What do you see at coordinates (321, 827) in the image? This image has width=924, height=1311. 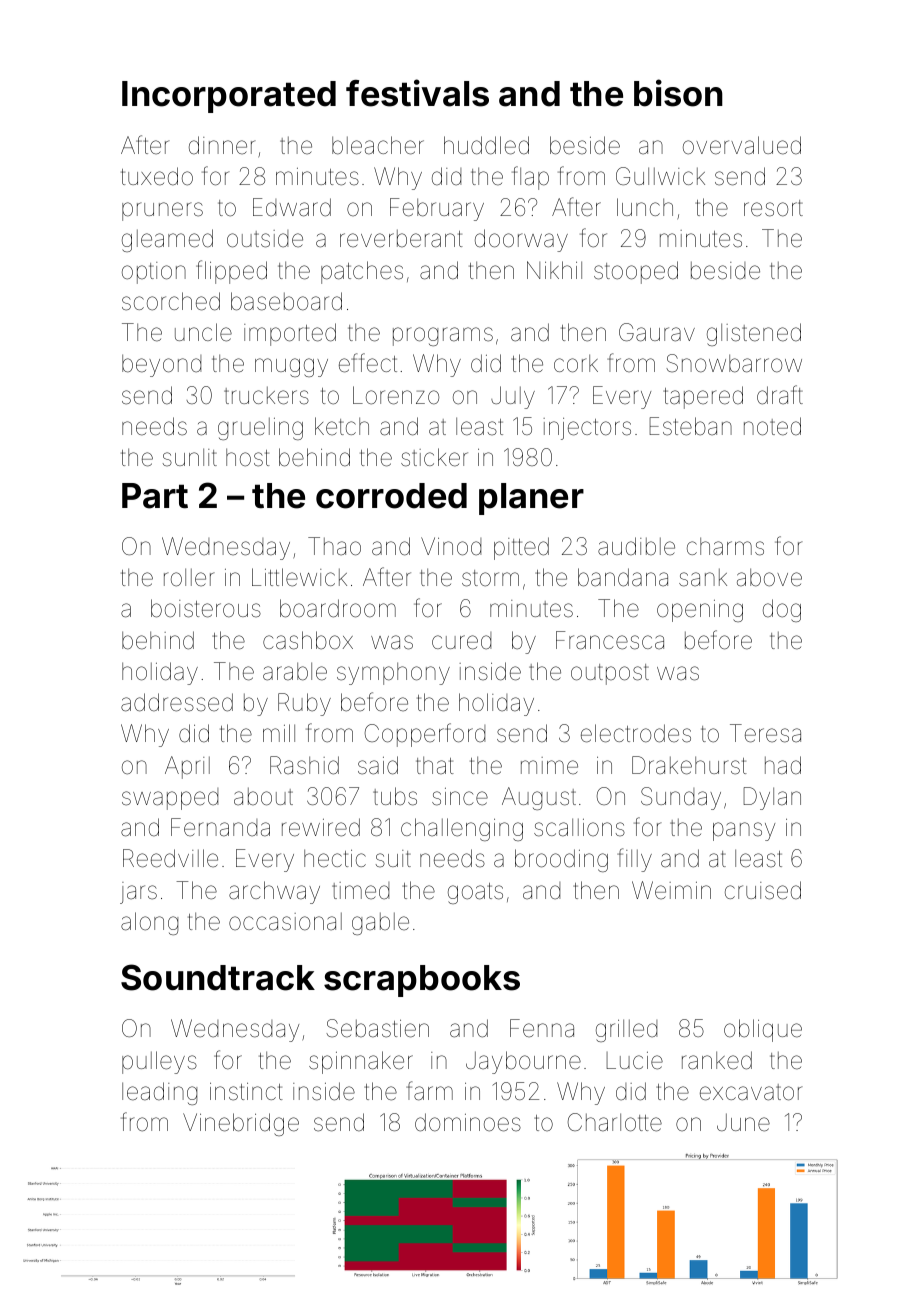 I see `rewired` at bounding box center [321, 827].
